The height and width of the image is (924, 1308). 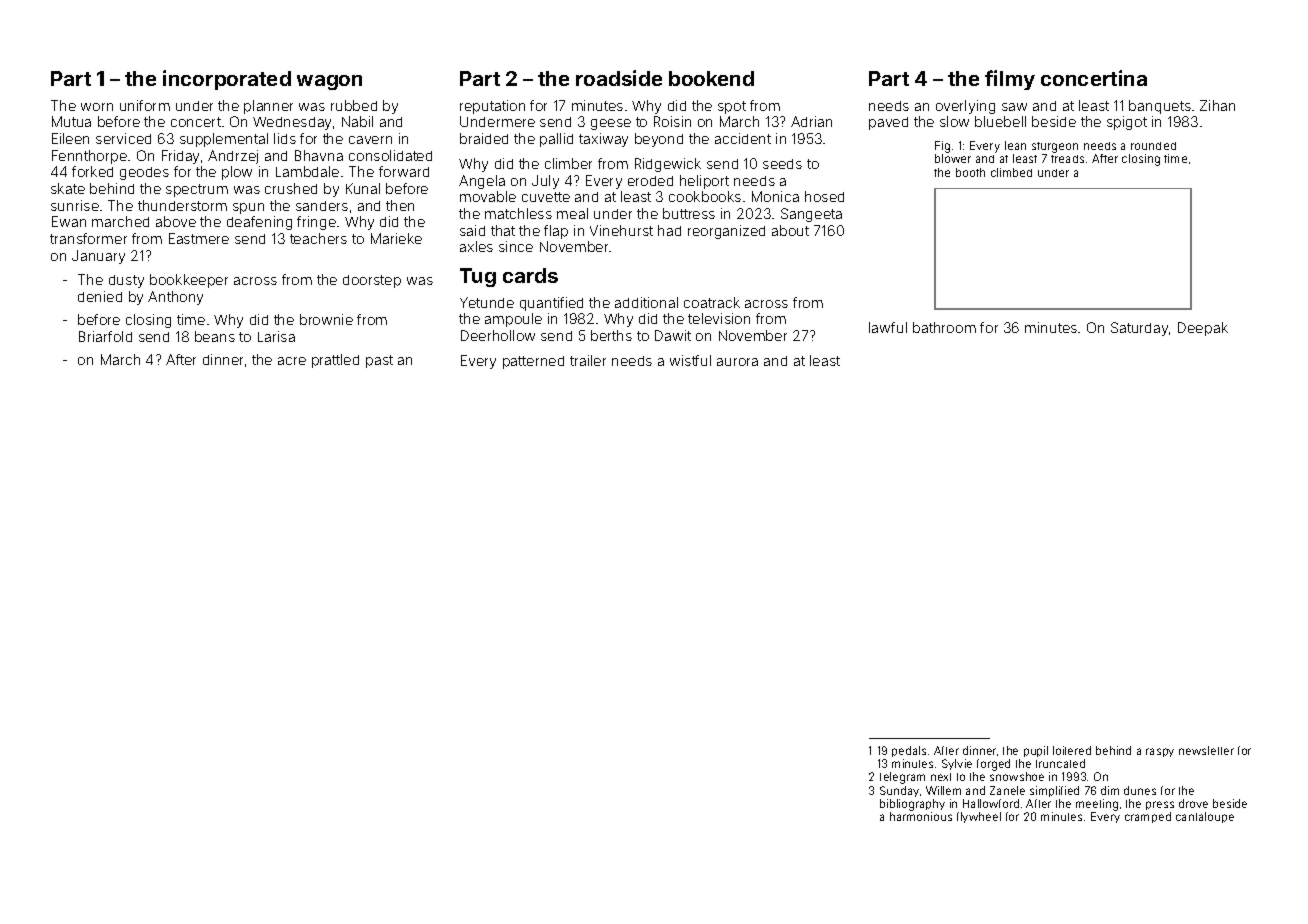 What do you see at coordinates (363, 188) in the image?
I see `Kunal` at bounding box center [363, 188].
